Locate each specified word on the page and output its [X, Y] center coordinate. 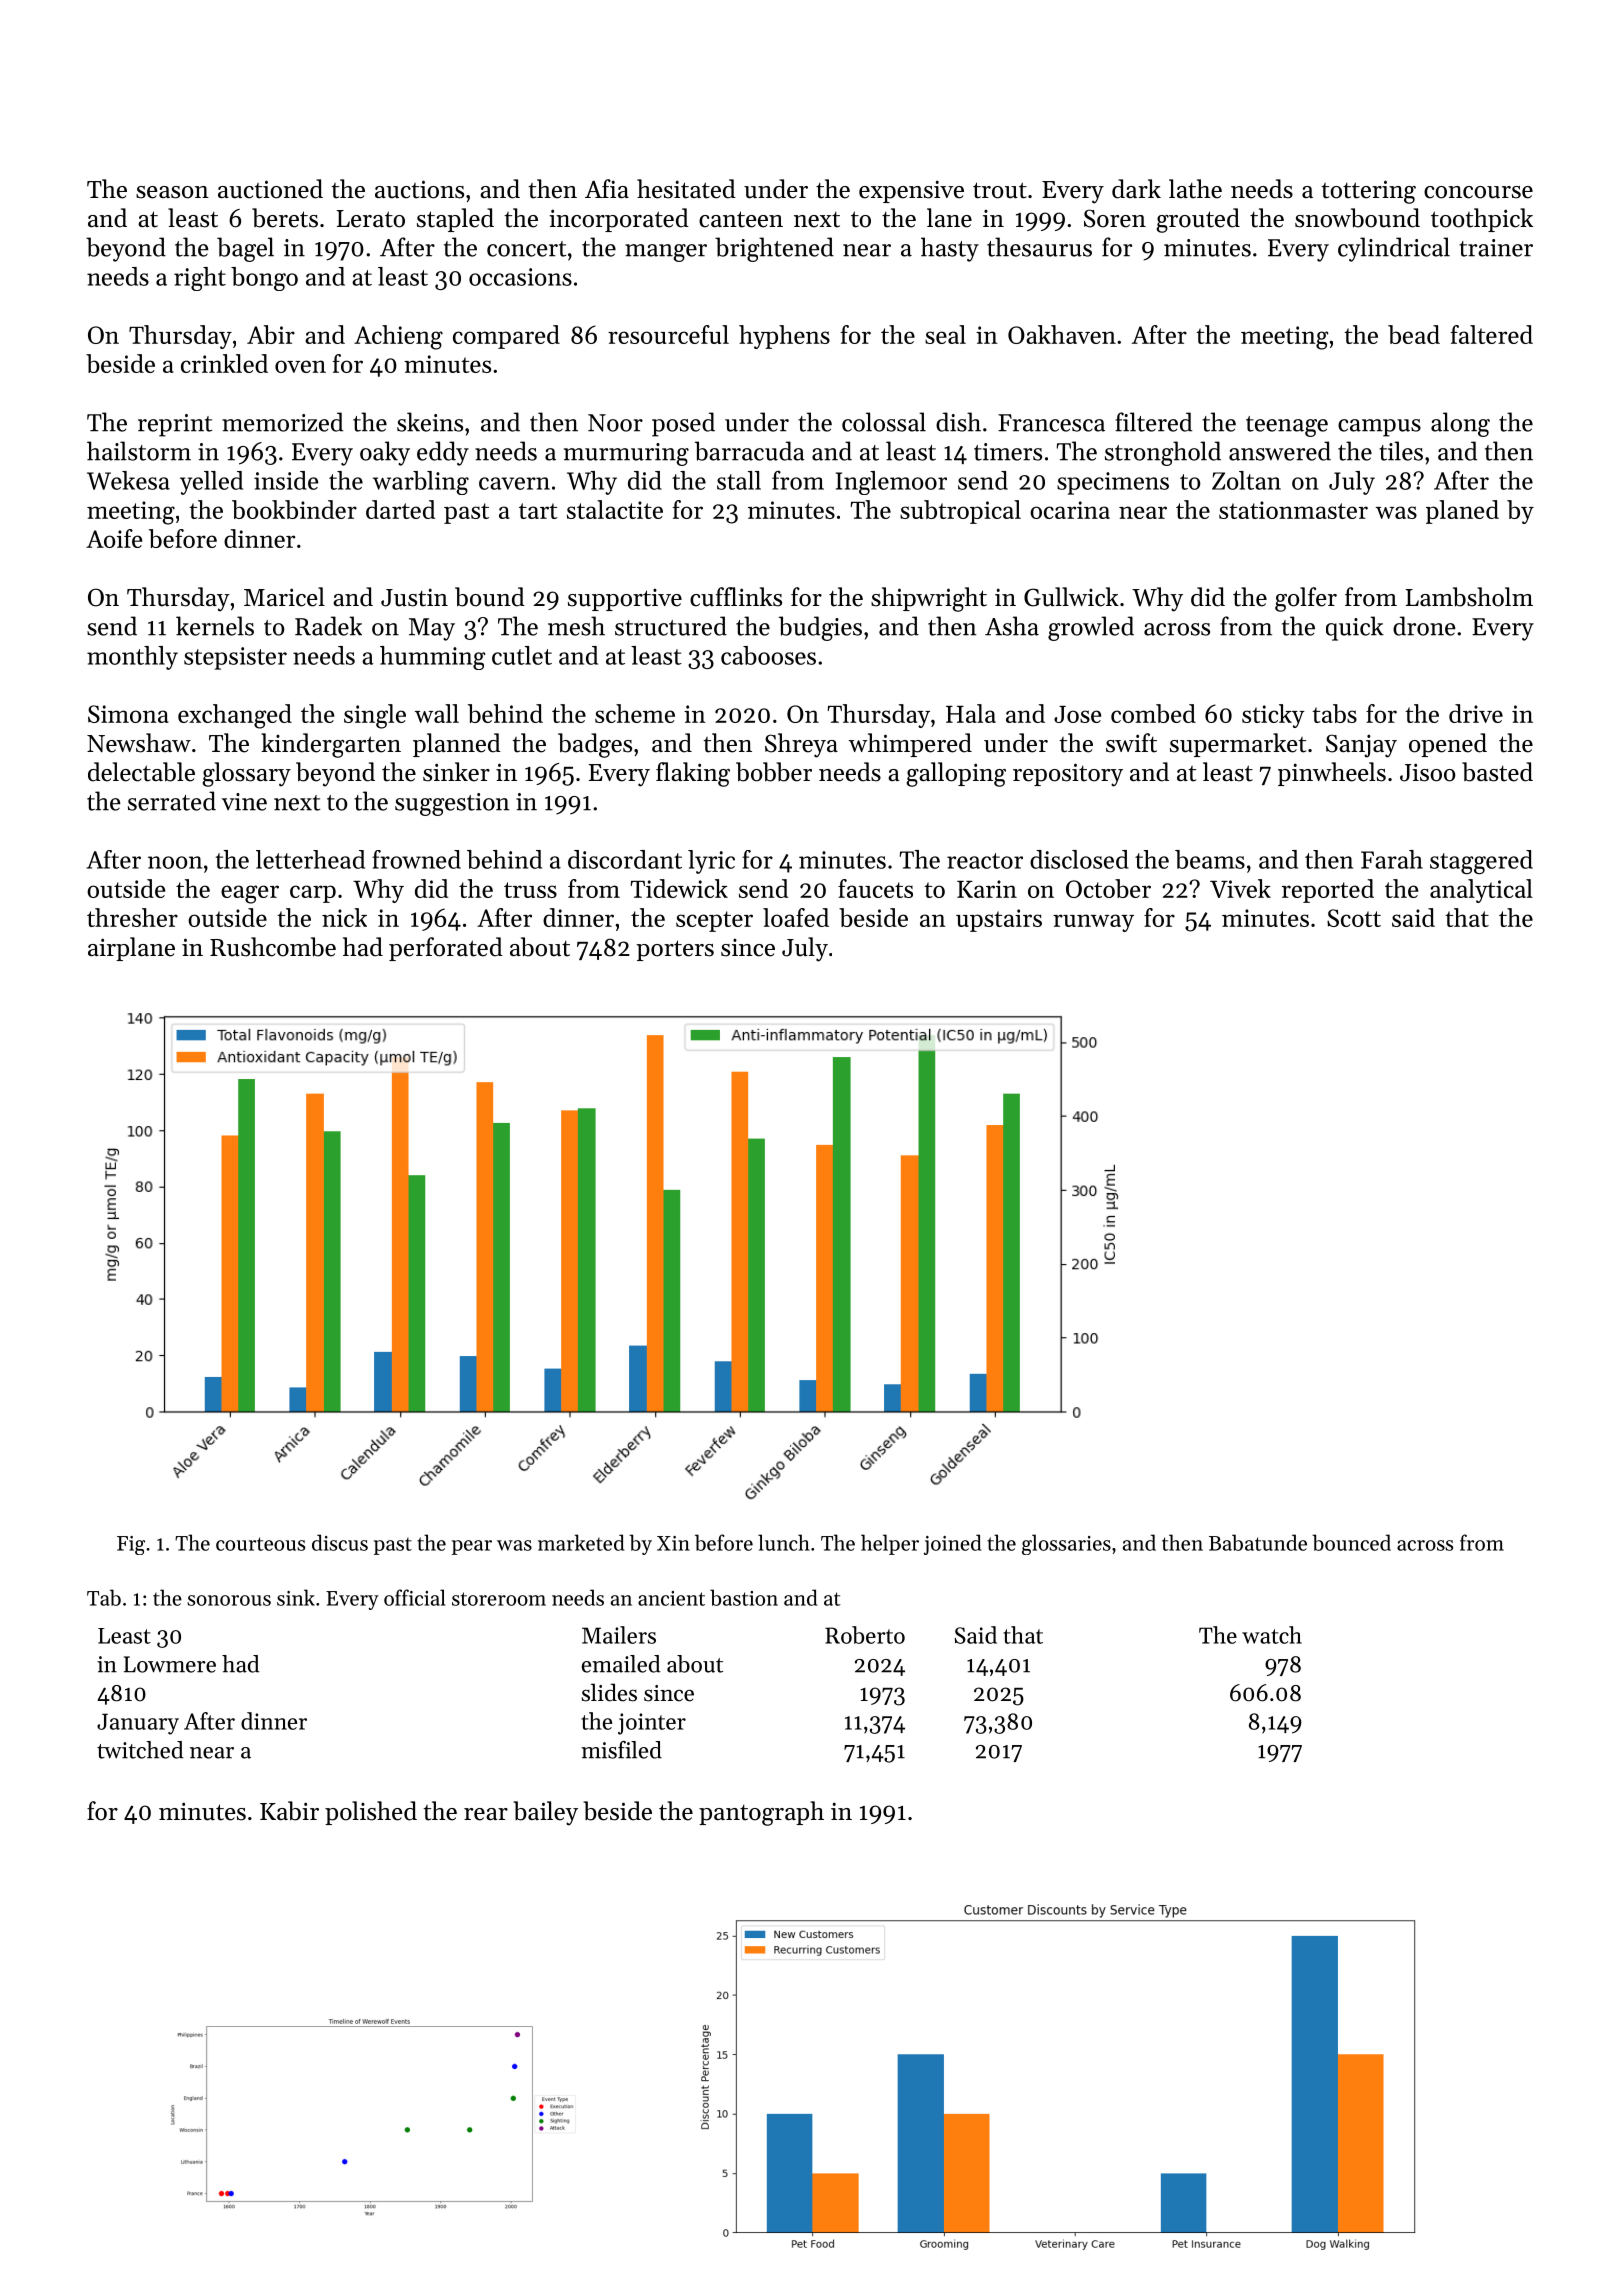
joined [953, 1544]
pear [472, 1547]
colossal [884, 422]
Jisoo [1427, 772]
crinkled [224, 363]
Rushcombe [273, 947]
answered [1280, 451]
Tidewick [679, 888]
